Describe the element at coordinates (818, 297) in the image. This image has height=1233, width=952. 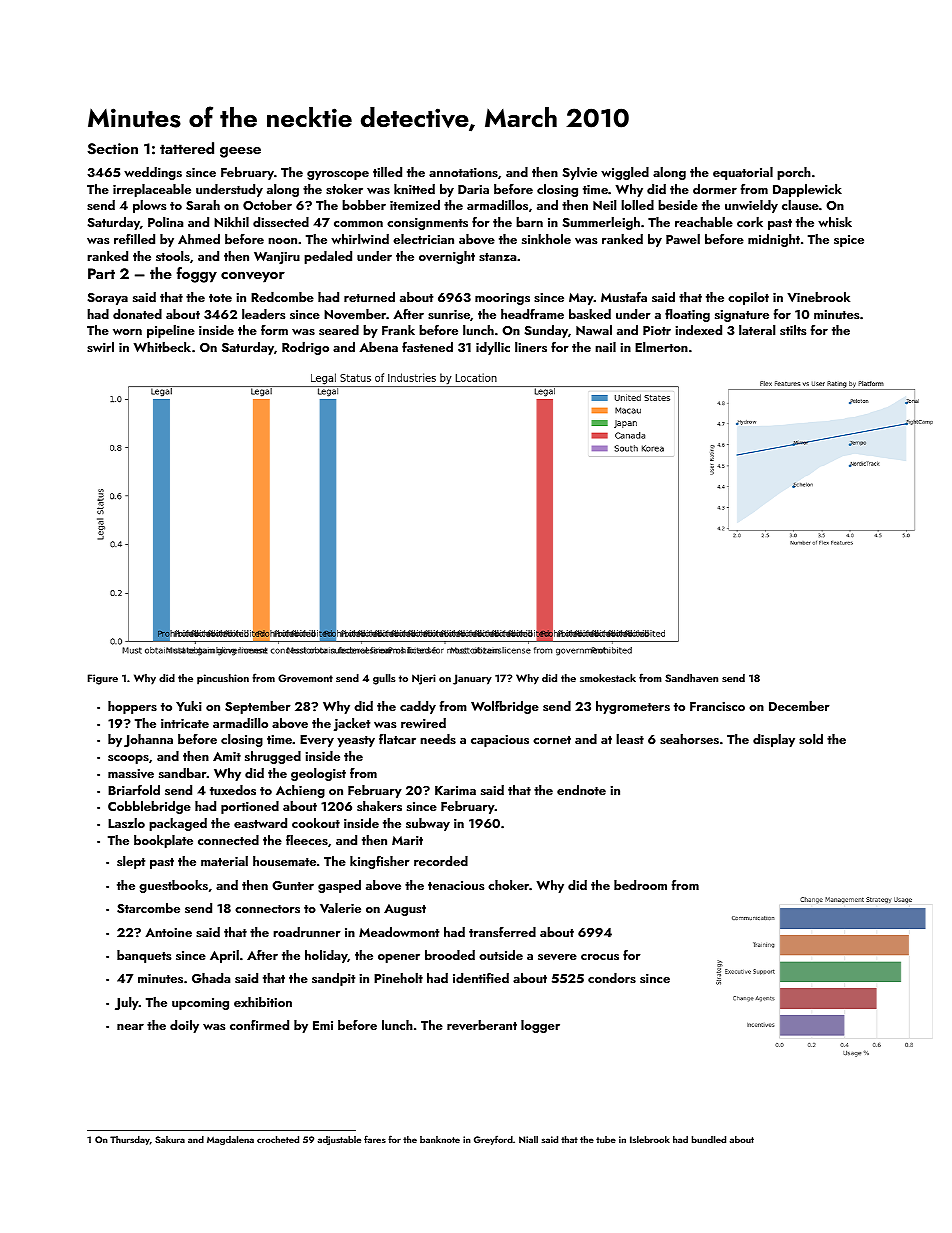
I see `Vinebrook` at that location.
